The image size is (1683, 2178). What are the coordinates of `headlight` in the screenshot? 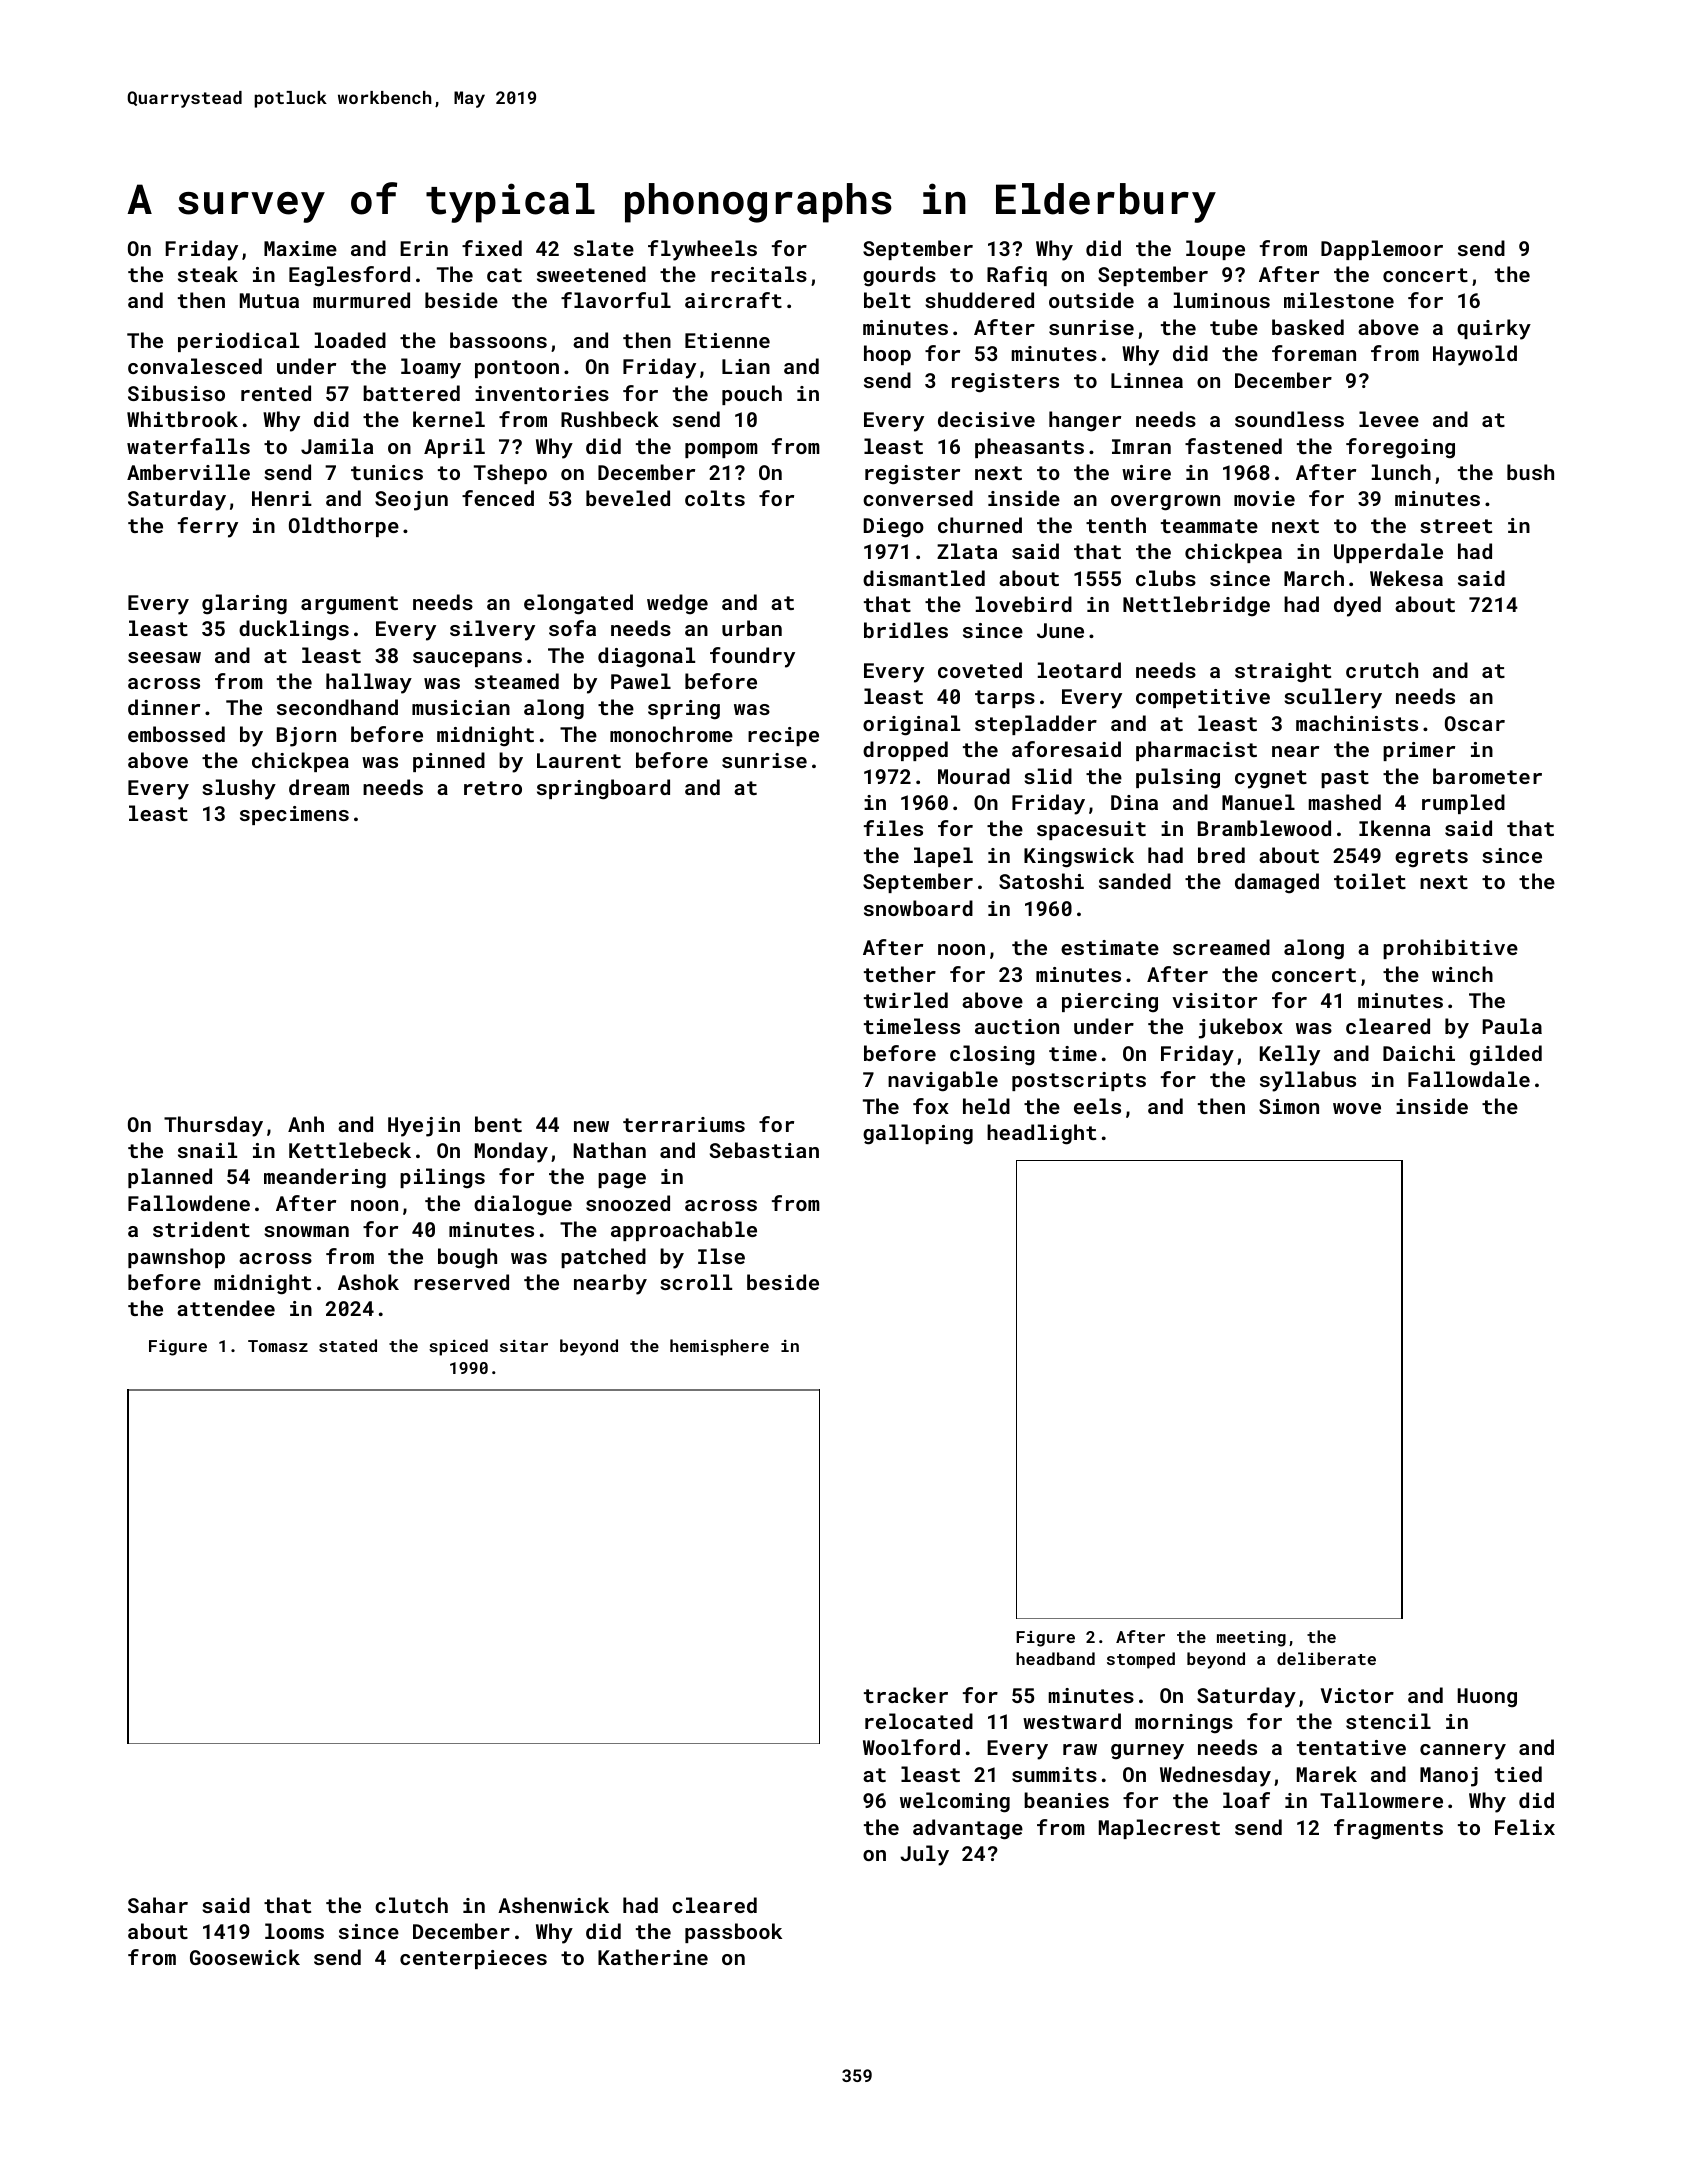 It's located at (1041, 1134).
